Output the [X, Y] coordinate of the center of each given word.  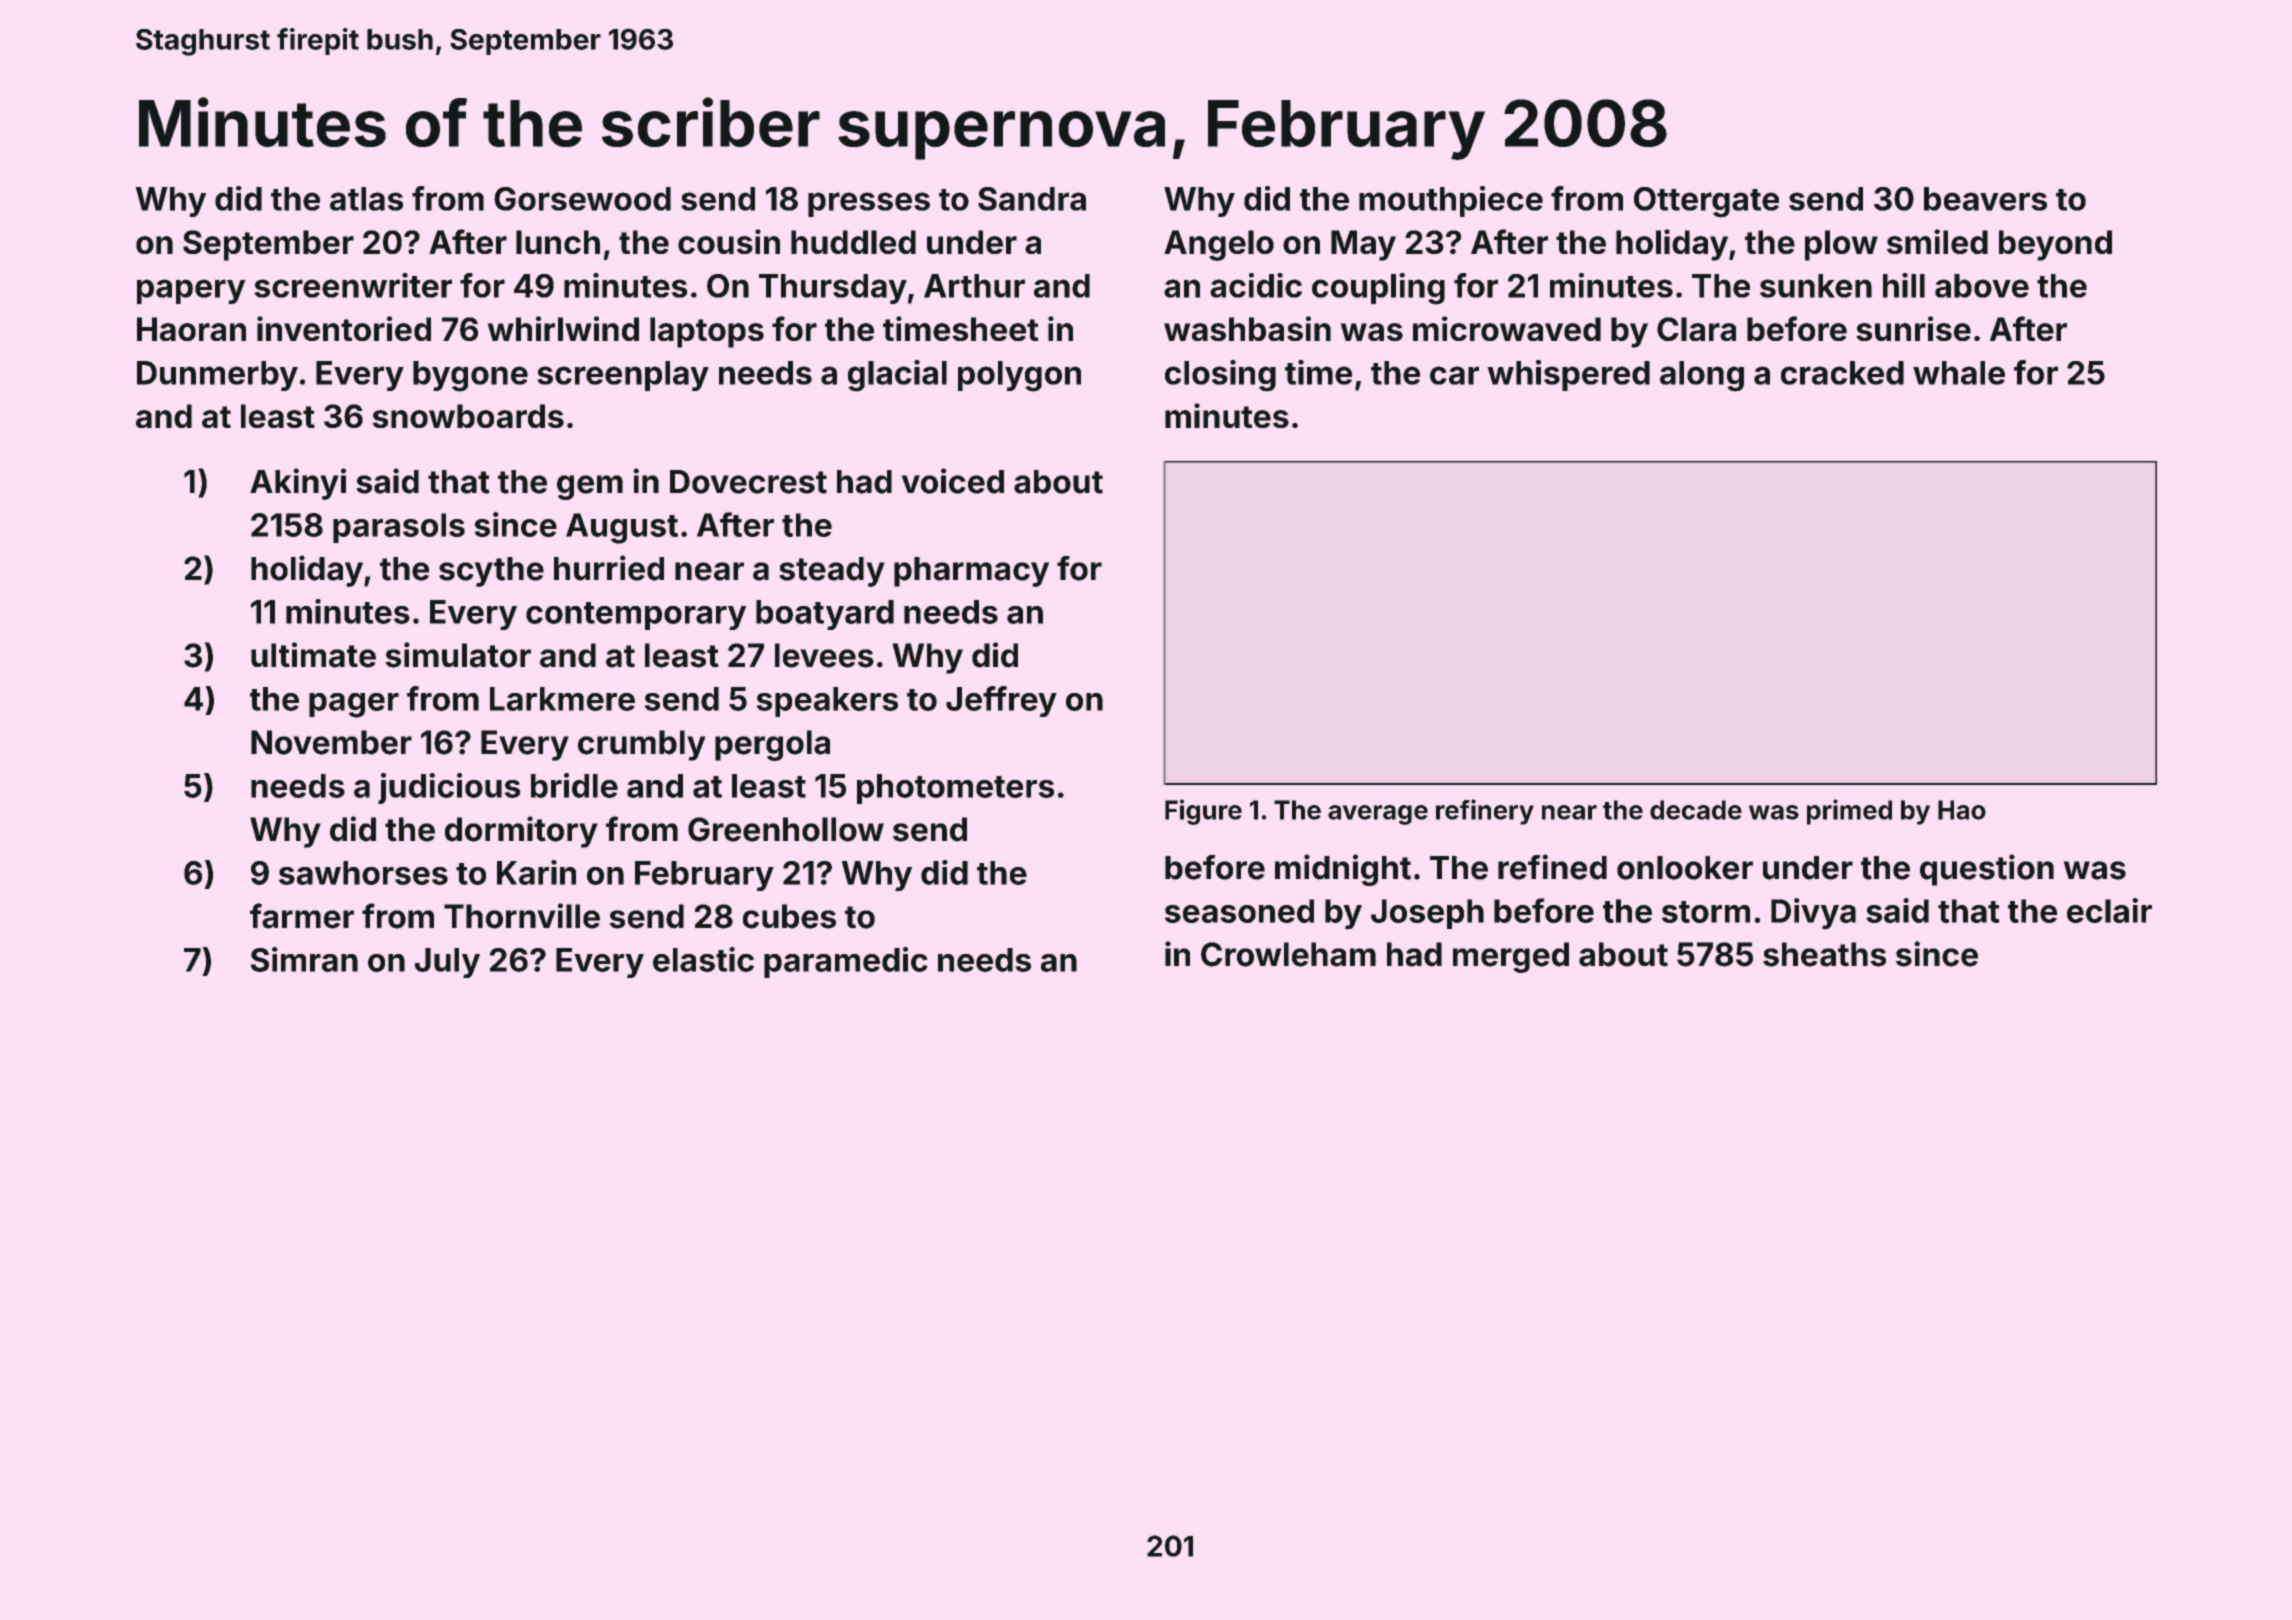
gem [590, 487]
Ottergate [1706, 202]
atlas [366, 199]
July [447, 963]
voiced [953, 481]
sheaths [1824, 954]
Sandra [1032, 199]
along [1702, 376]
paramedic [846, 962]
